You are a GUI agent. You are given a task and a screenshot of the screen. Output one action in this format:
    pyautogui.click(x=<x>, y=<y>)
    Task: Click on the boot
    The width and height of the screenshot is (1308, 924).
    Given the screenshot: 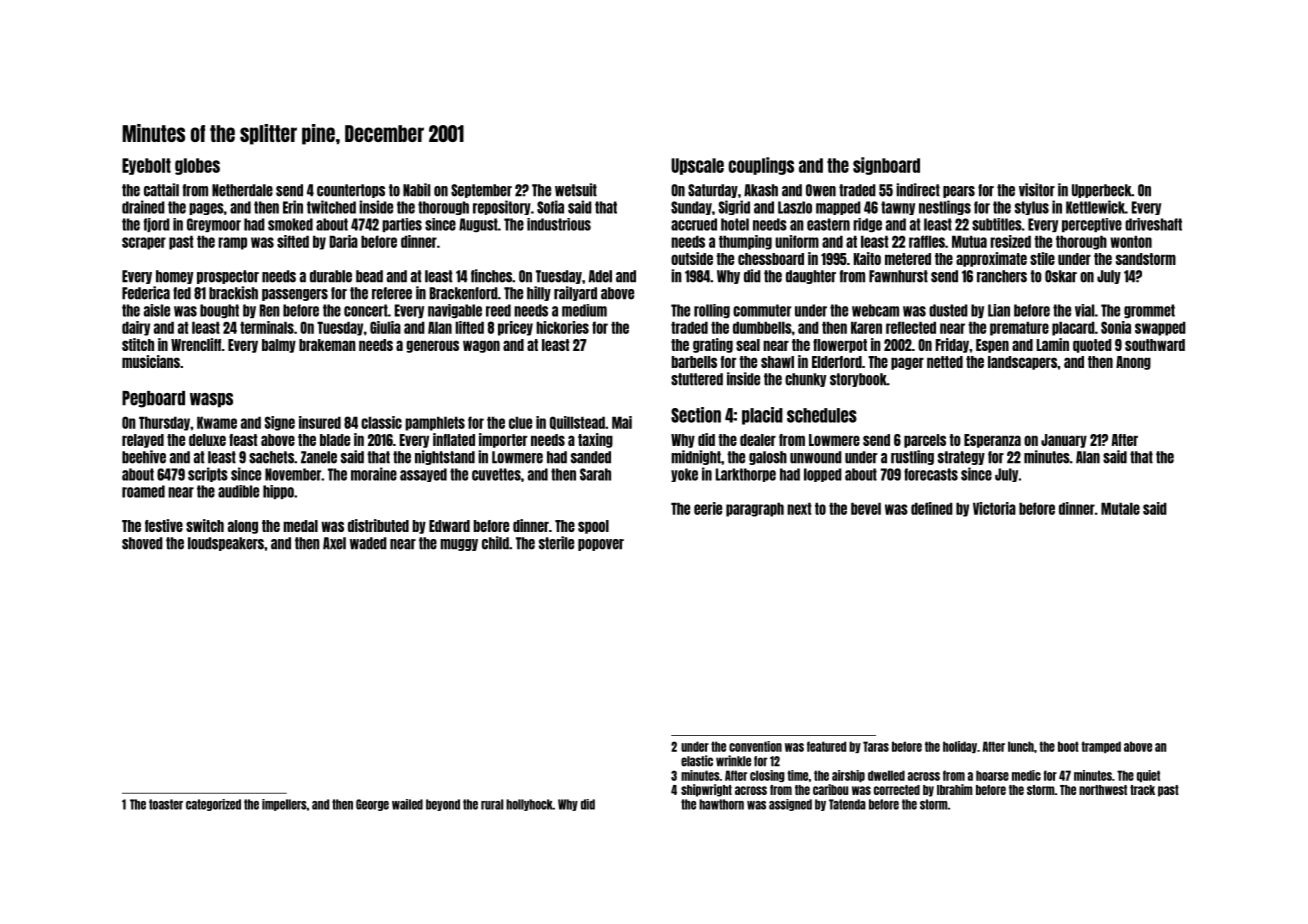 What is the action you would take?
    pyautogui.click(x=1068, y=746)
